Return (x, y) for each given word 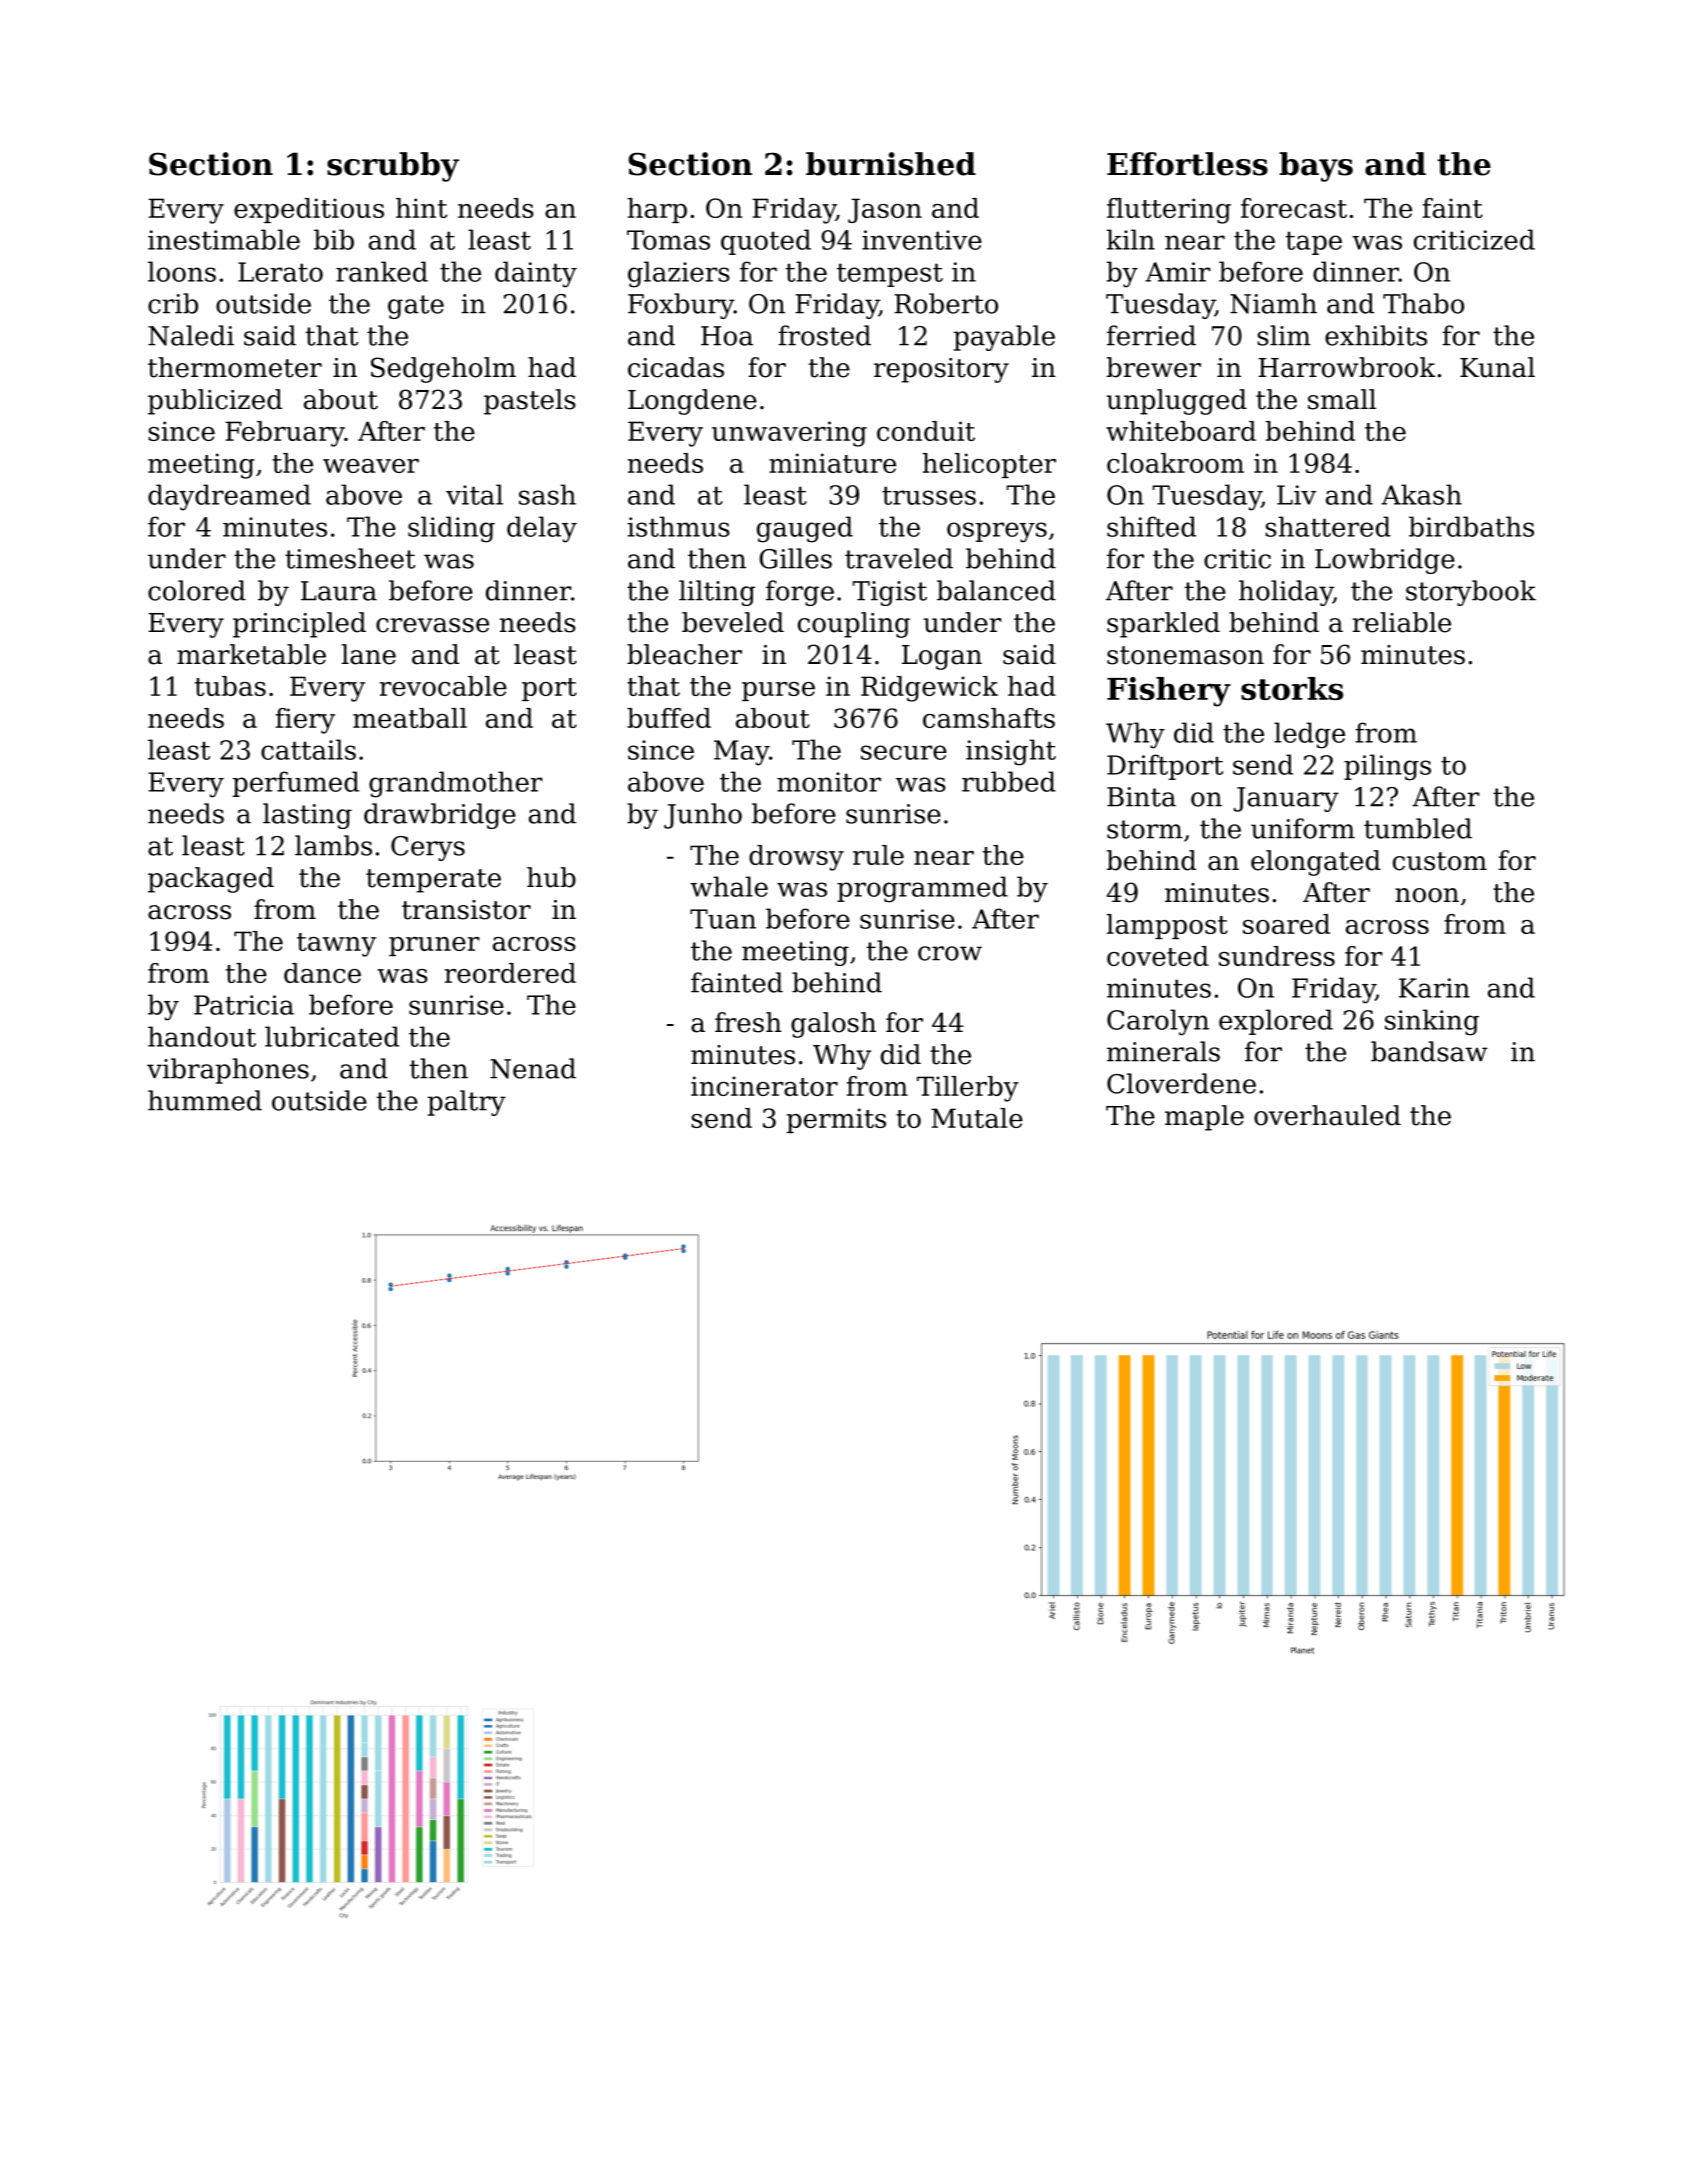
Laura (339, 591)
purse (778, 691)
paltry (467, 1103)
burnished (891, 164)
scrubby (393, 167)
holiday (1286, 593)
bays (1316, 167)
